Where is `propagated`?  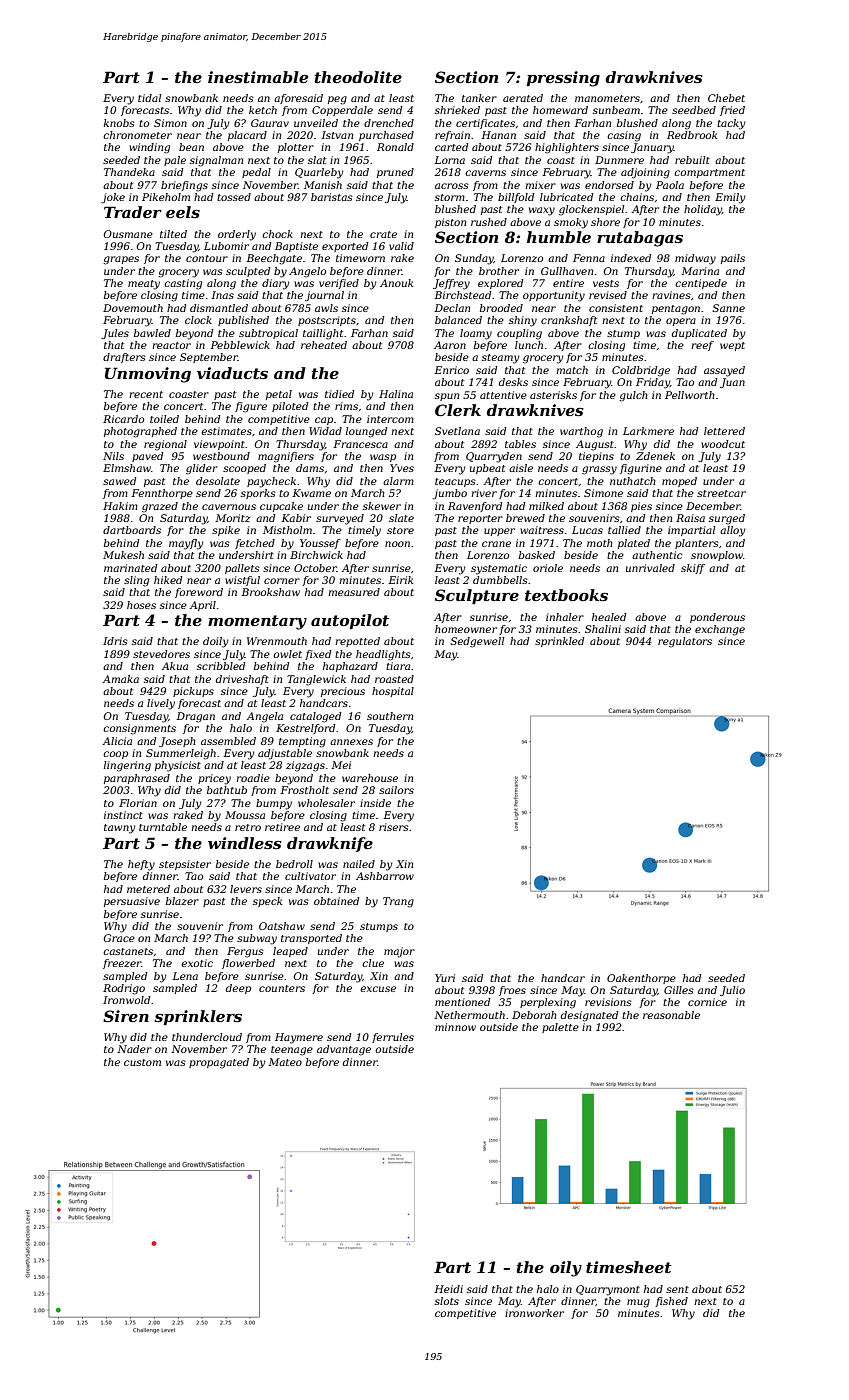
propagated is located at coordinates (219, 1063).
